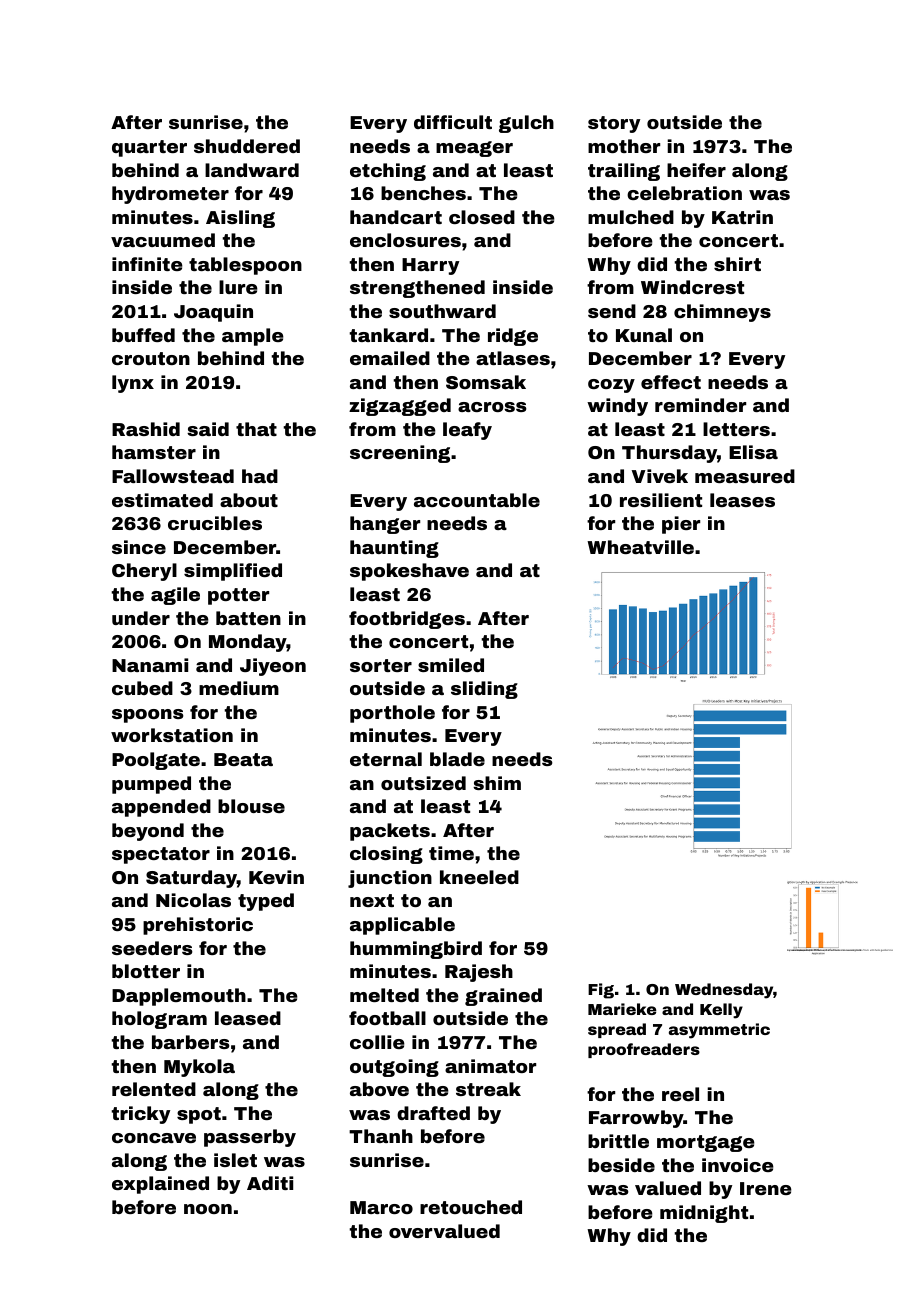  I want to click on estimated, so click(162, 500).
